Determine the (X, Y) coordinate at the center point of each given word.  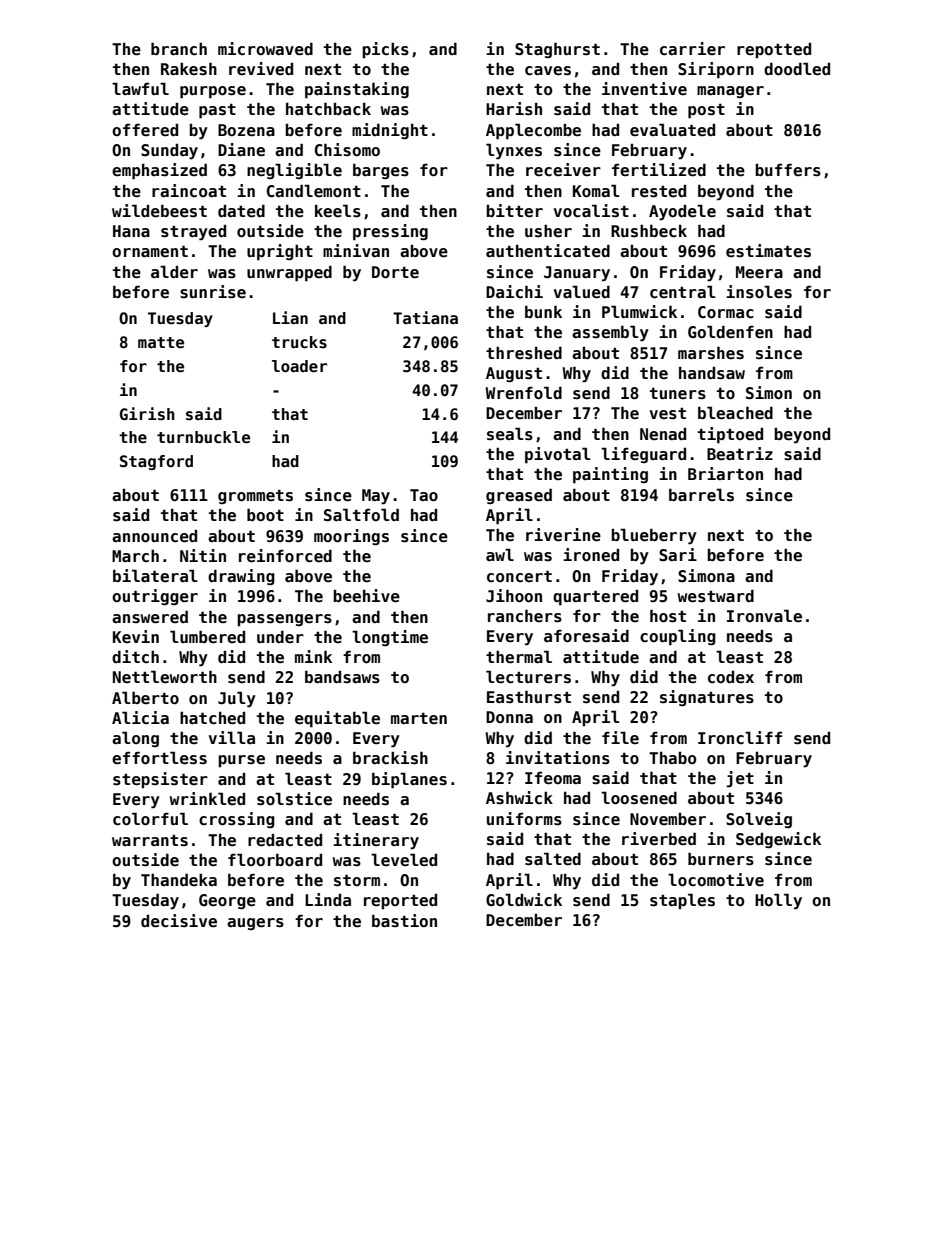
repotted (774, 50)
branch (179, 49)
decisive (179, 921)
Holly (778, 901)
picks (385, 50)
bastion (404, 921)
